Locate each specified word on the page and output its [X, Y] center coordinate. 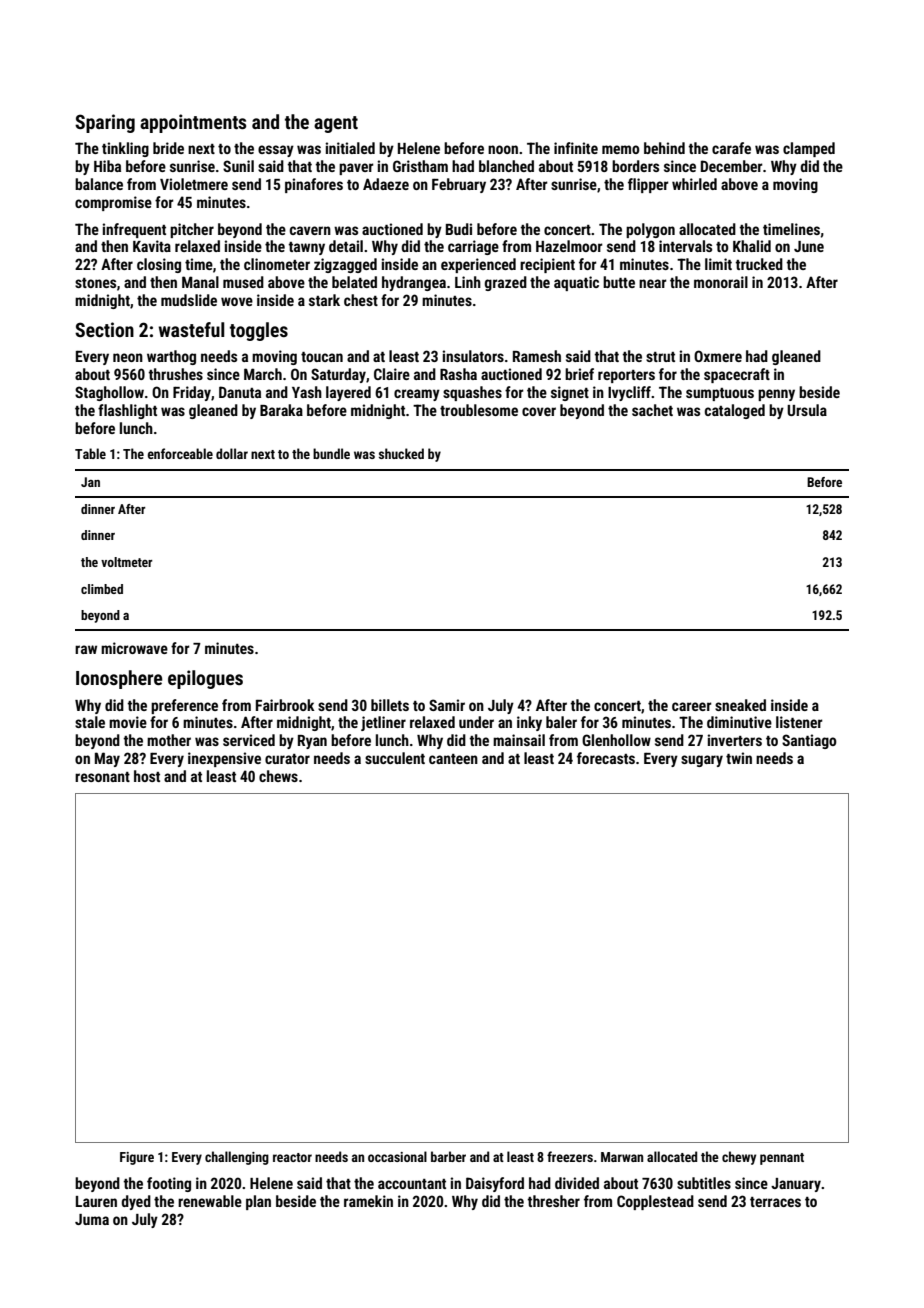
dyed [136, 1202]
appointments [193, 123]
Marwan [622, 1157]
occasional [397, 1156]
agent [336, 124]
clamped [809, 149]
